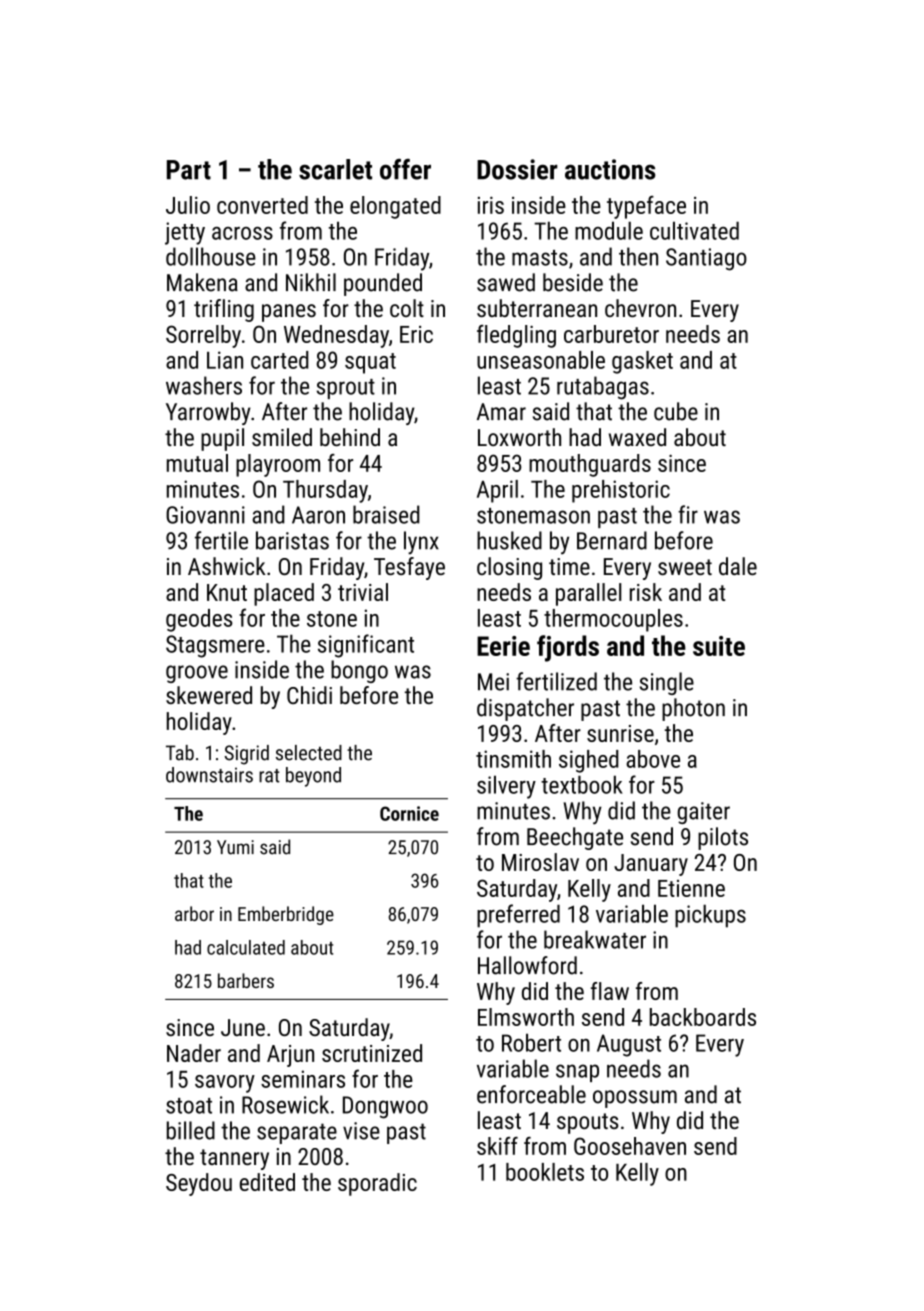 The height and width of the document is (1311, 924). I want to click on iris, so click(491, 205).
